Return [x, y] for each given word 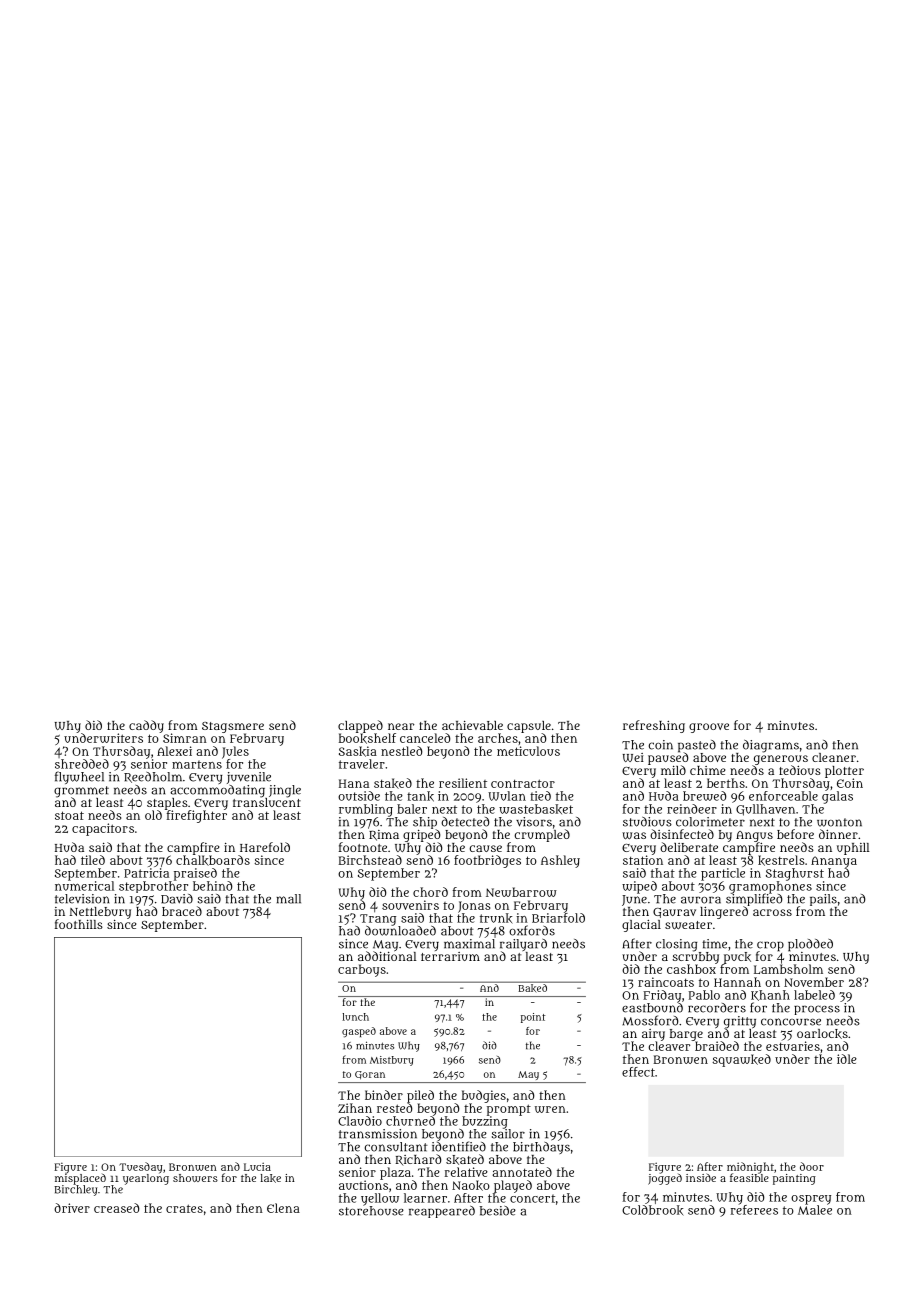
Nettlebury [100, 913]
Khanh [770, 995]
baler [412, 809]
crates [184, 1208]
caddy [146, 726]
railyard [523, 945]
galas [837, 797]
